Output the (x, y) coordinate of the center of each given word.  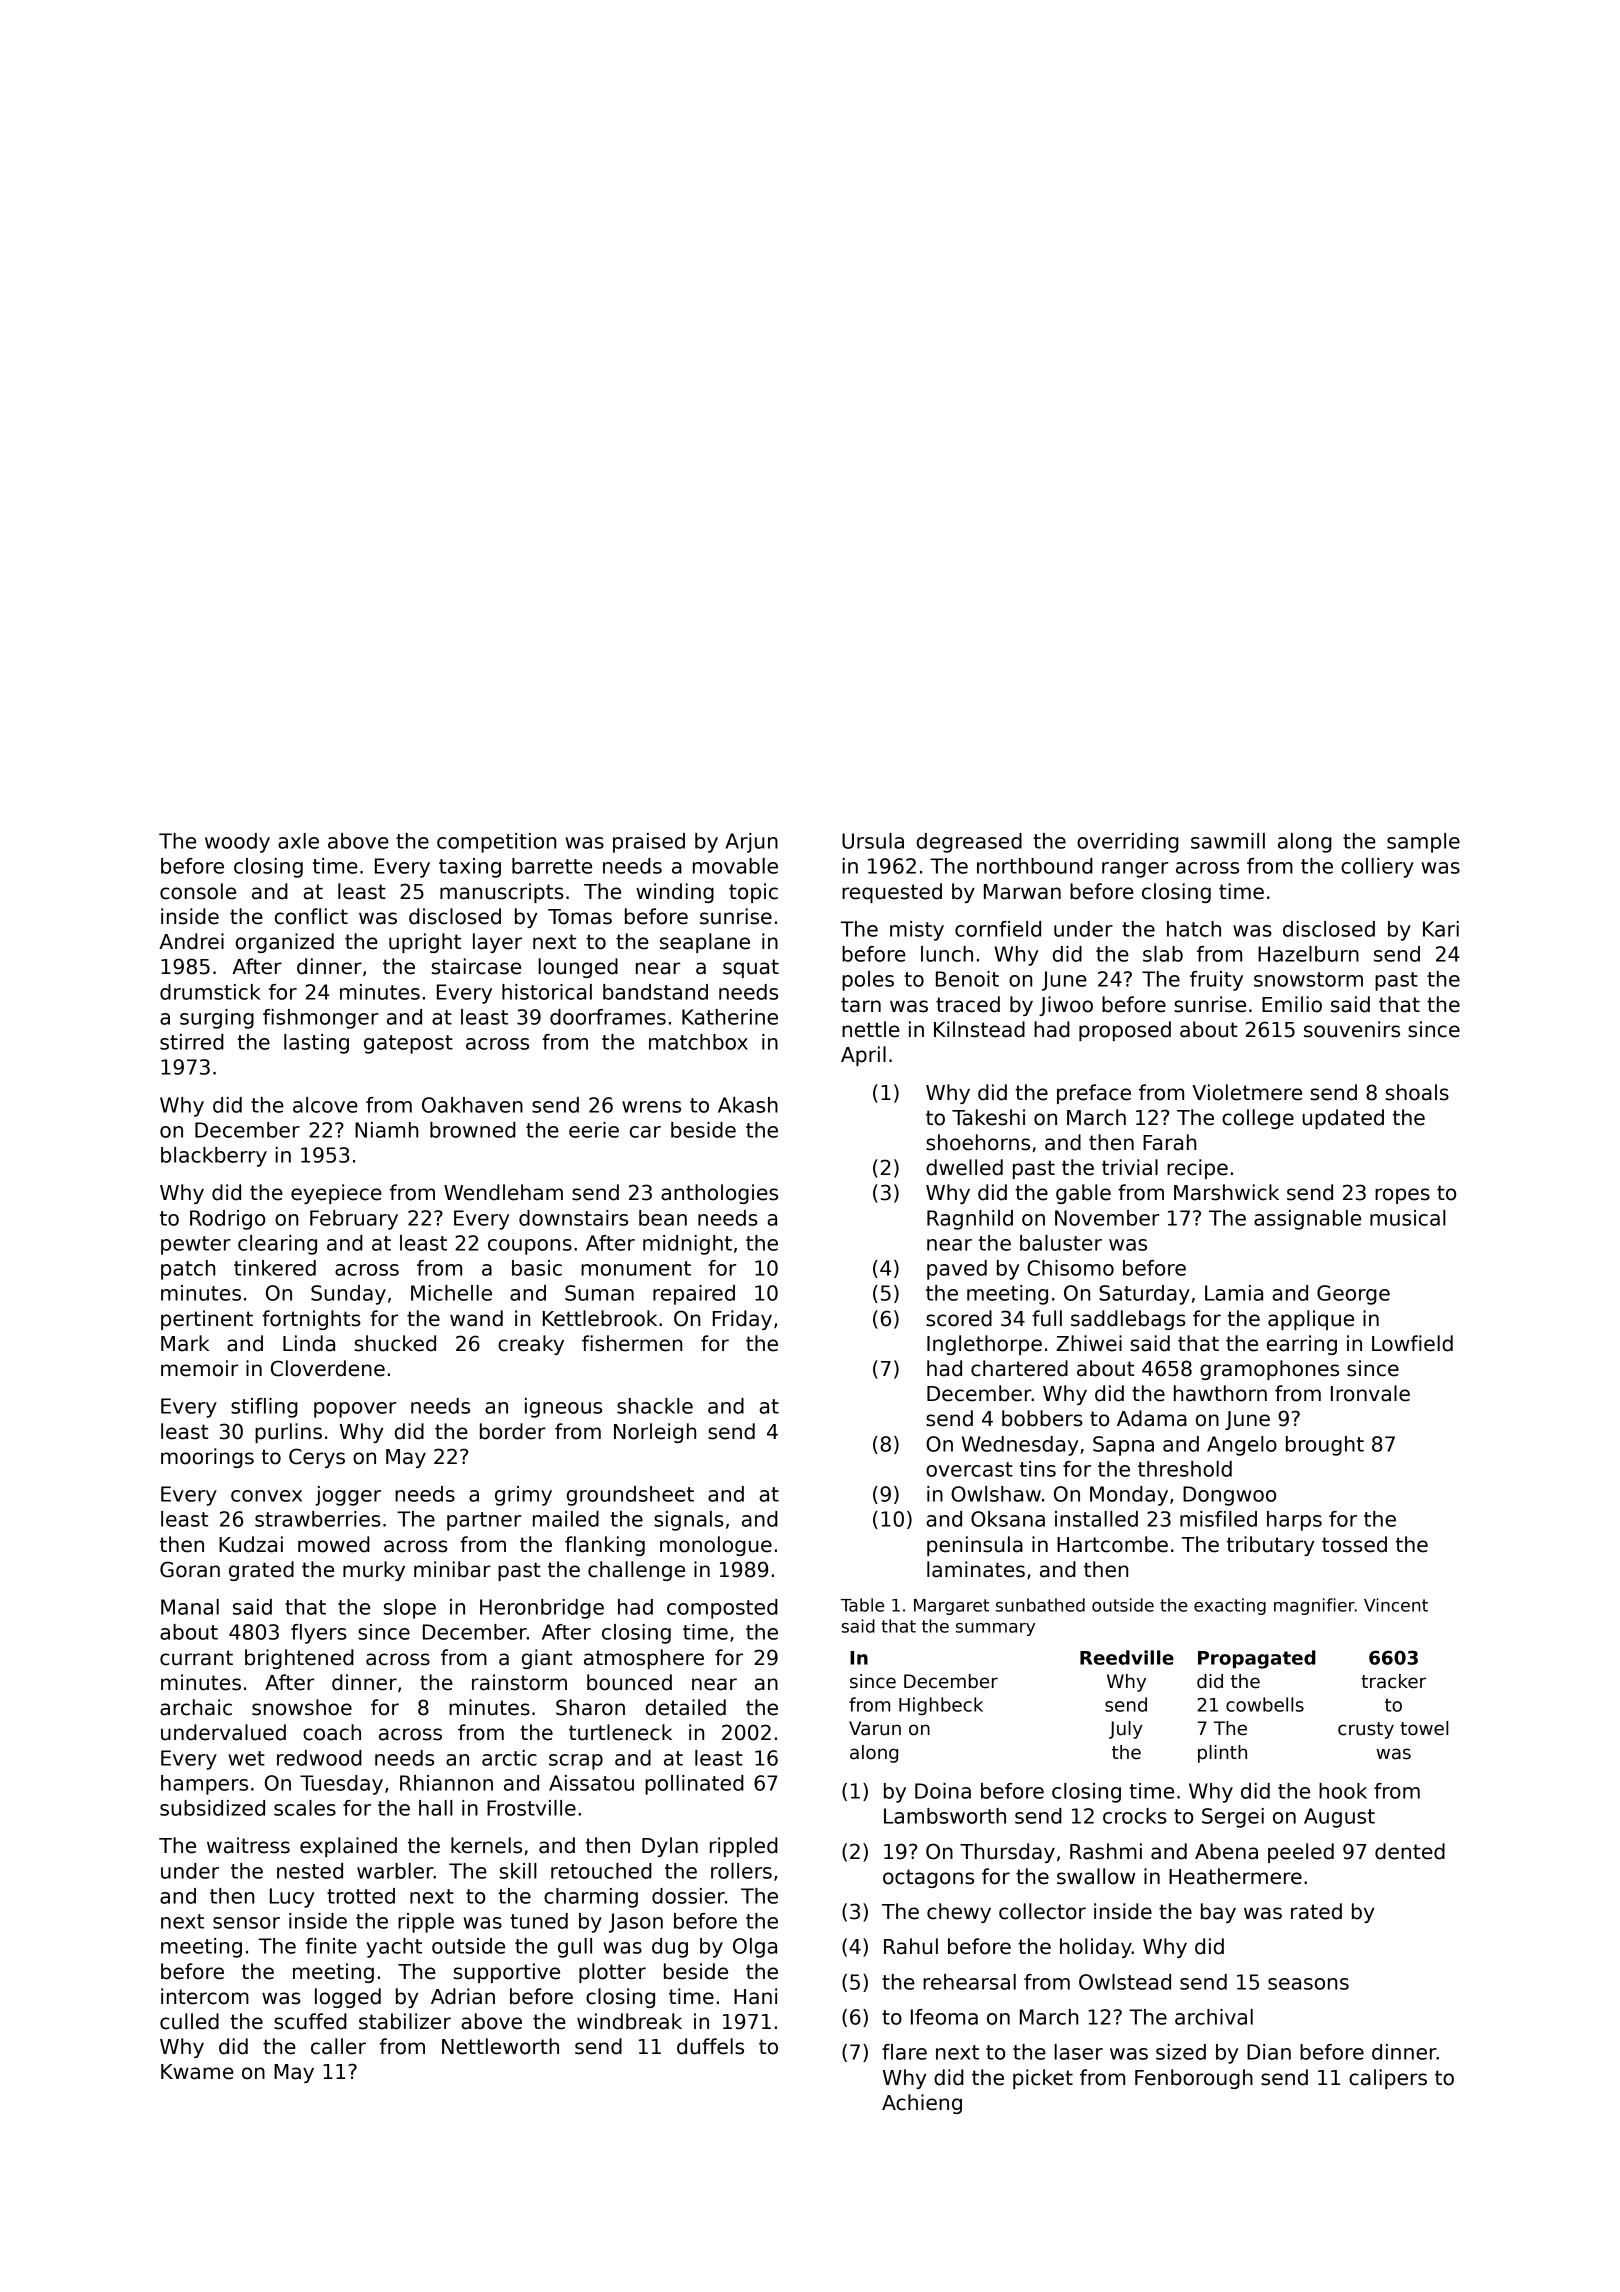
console (198, 891)
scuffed (310, 2021)
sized (1181, 2052)
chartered (1019, 1368)
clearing (277, 1245)
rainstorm (519, 1682)
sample (1423, 843)
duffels (710, 2046)
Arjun (751, 843)
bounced (629, 1682)
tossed (1354, 1544)
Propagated (1257, 1659)
